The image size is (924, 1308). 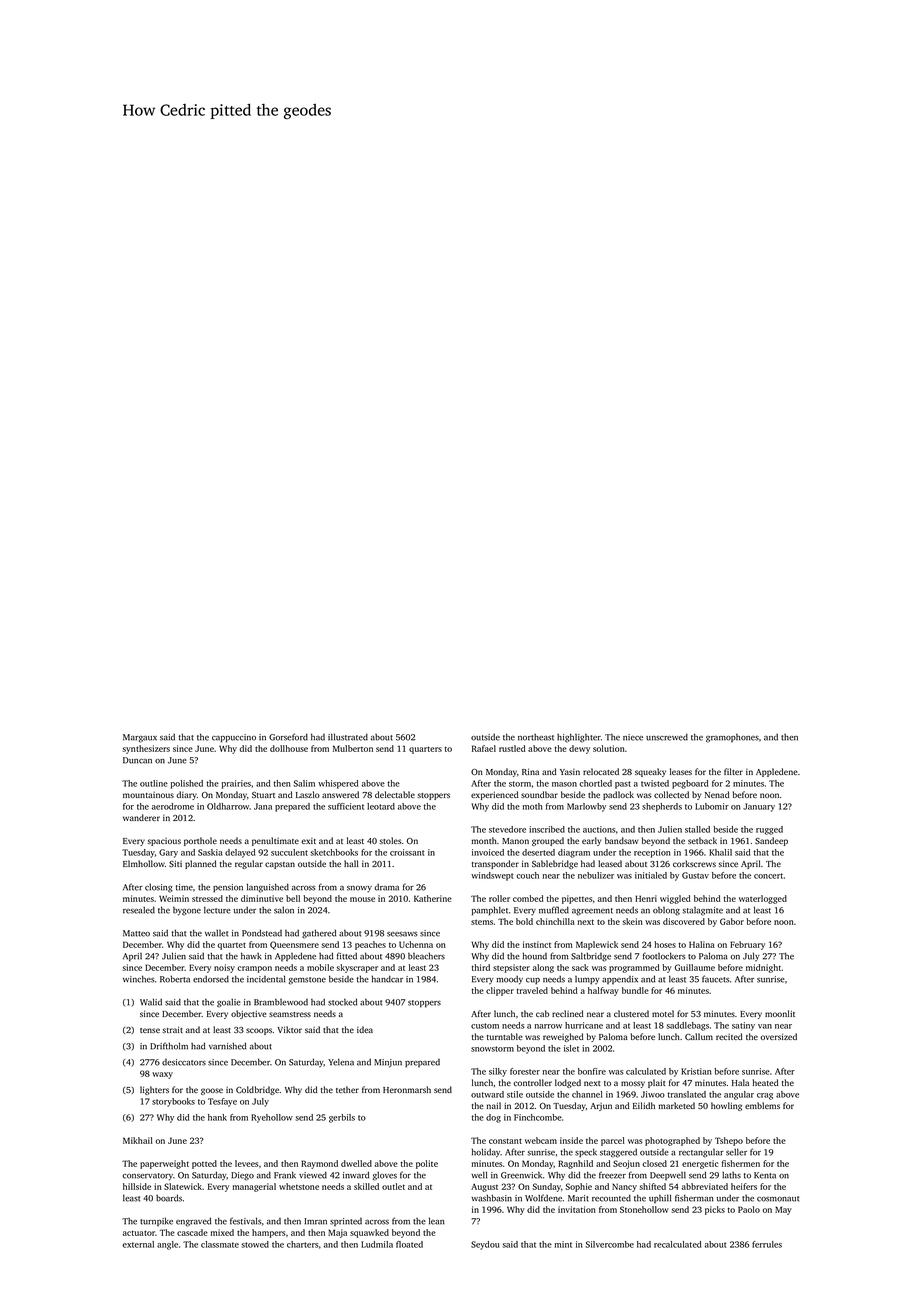 What do you see at coordinates (309, 841) in the document?
I see `exit` at bounding box center [309, 841].
